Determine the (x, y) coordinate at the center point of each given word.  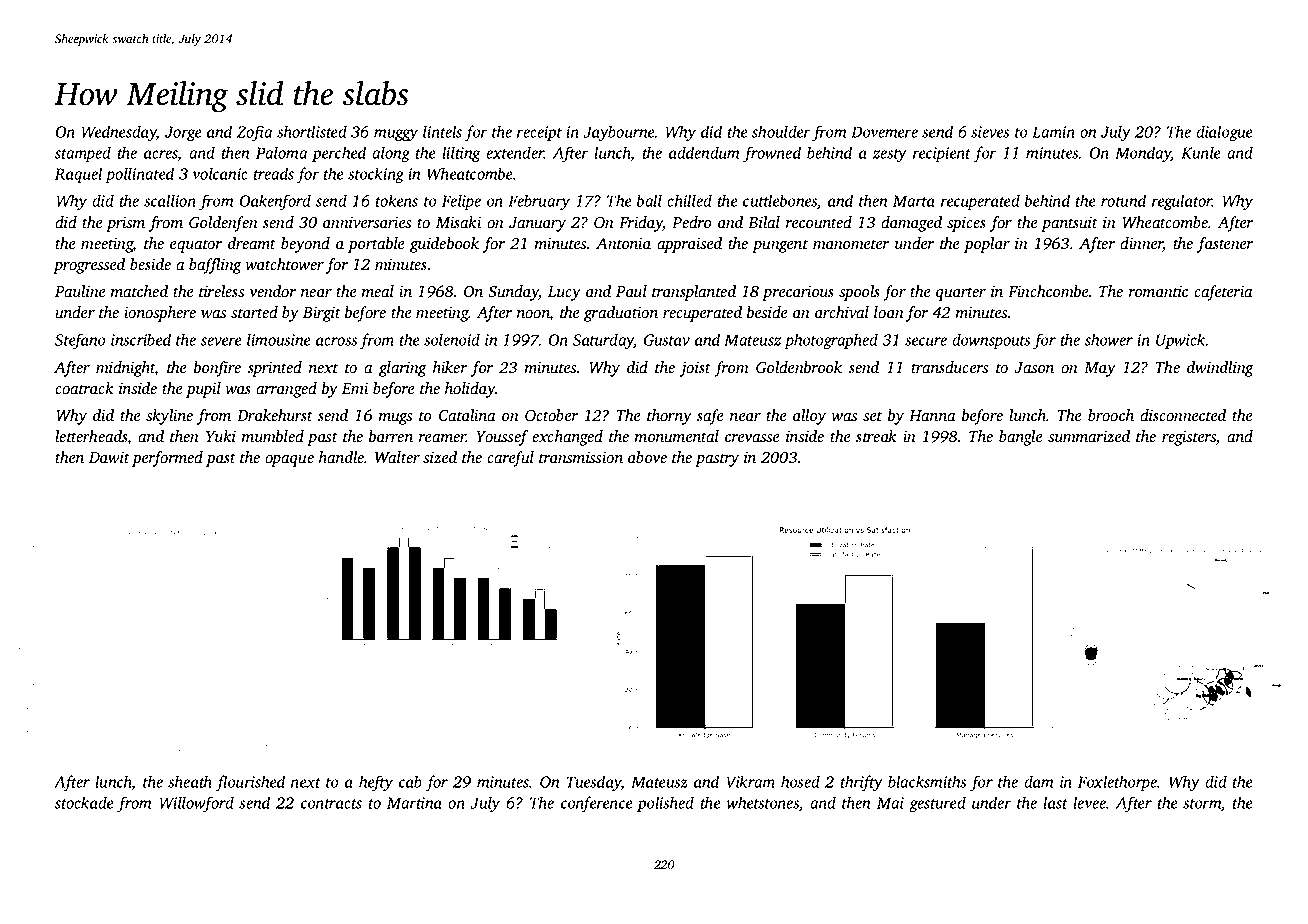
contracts (331, 804)
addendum (704, 152)
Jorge (183, 134)
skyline (169, 417)
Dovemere (884, 132)
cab (410, 781)
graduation (621, 314)
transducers (949, 367)
